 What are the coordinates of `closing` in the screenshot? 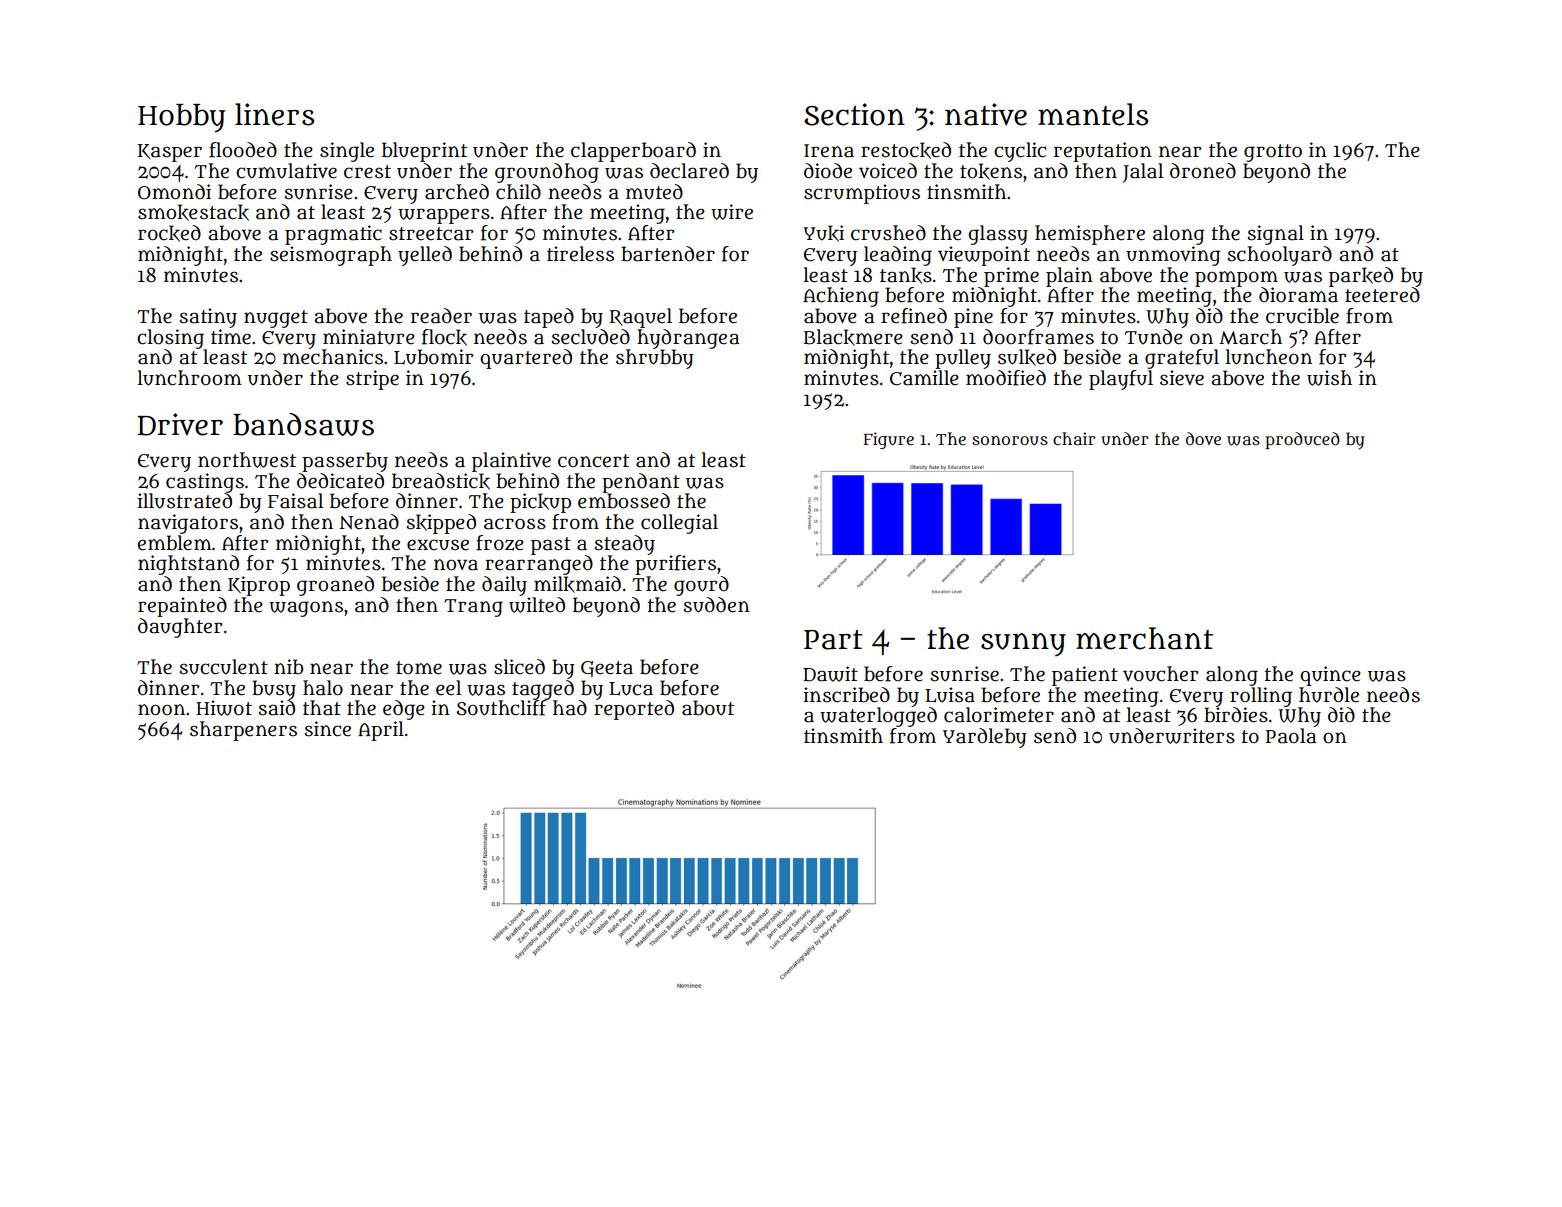 It's located at (170, 339).
